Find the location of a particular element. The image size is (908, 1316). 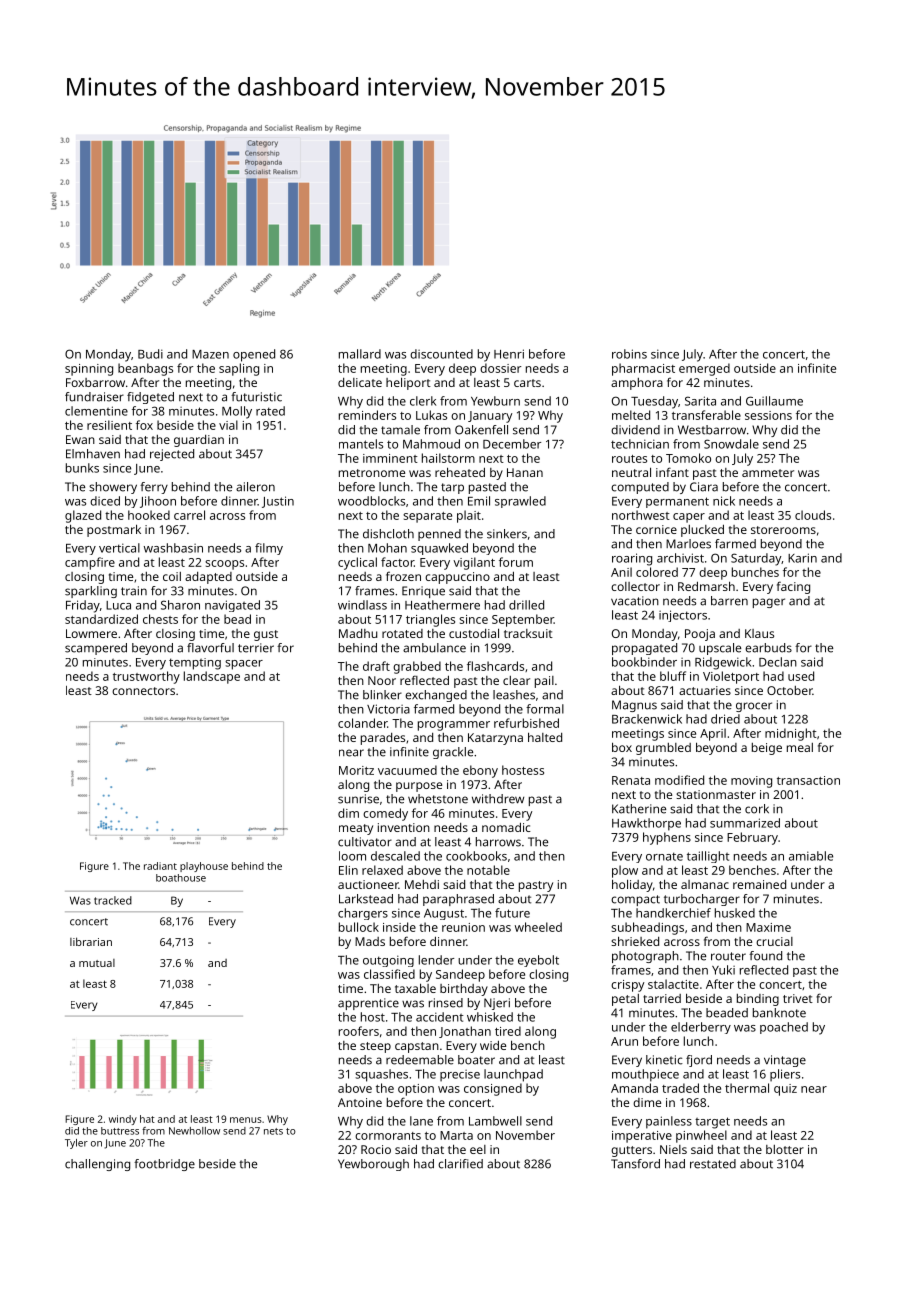

programmer is located at coordinates (454, 726).
